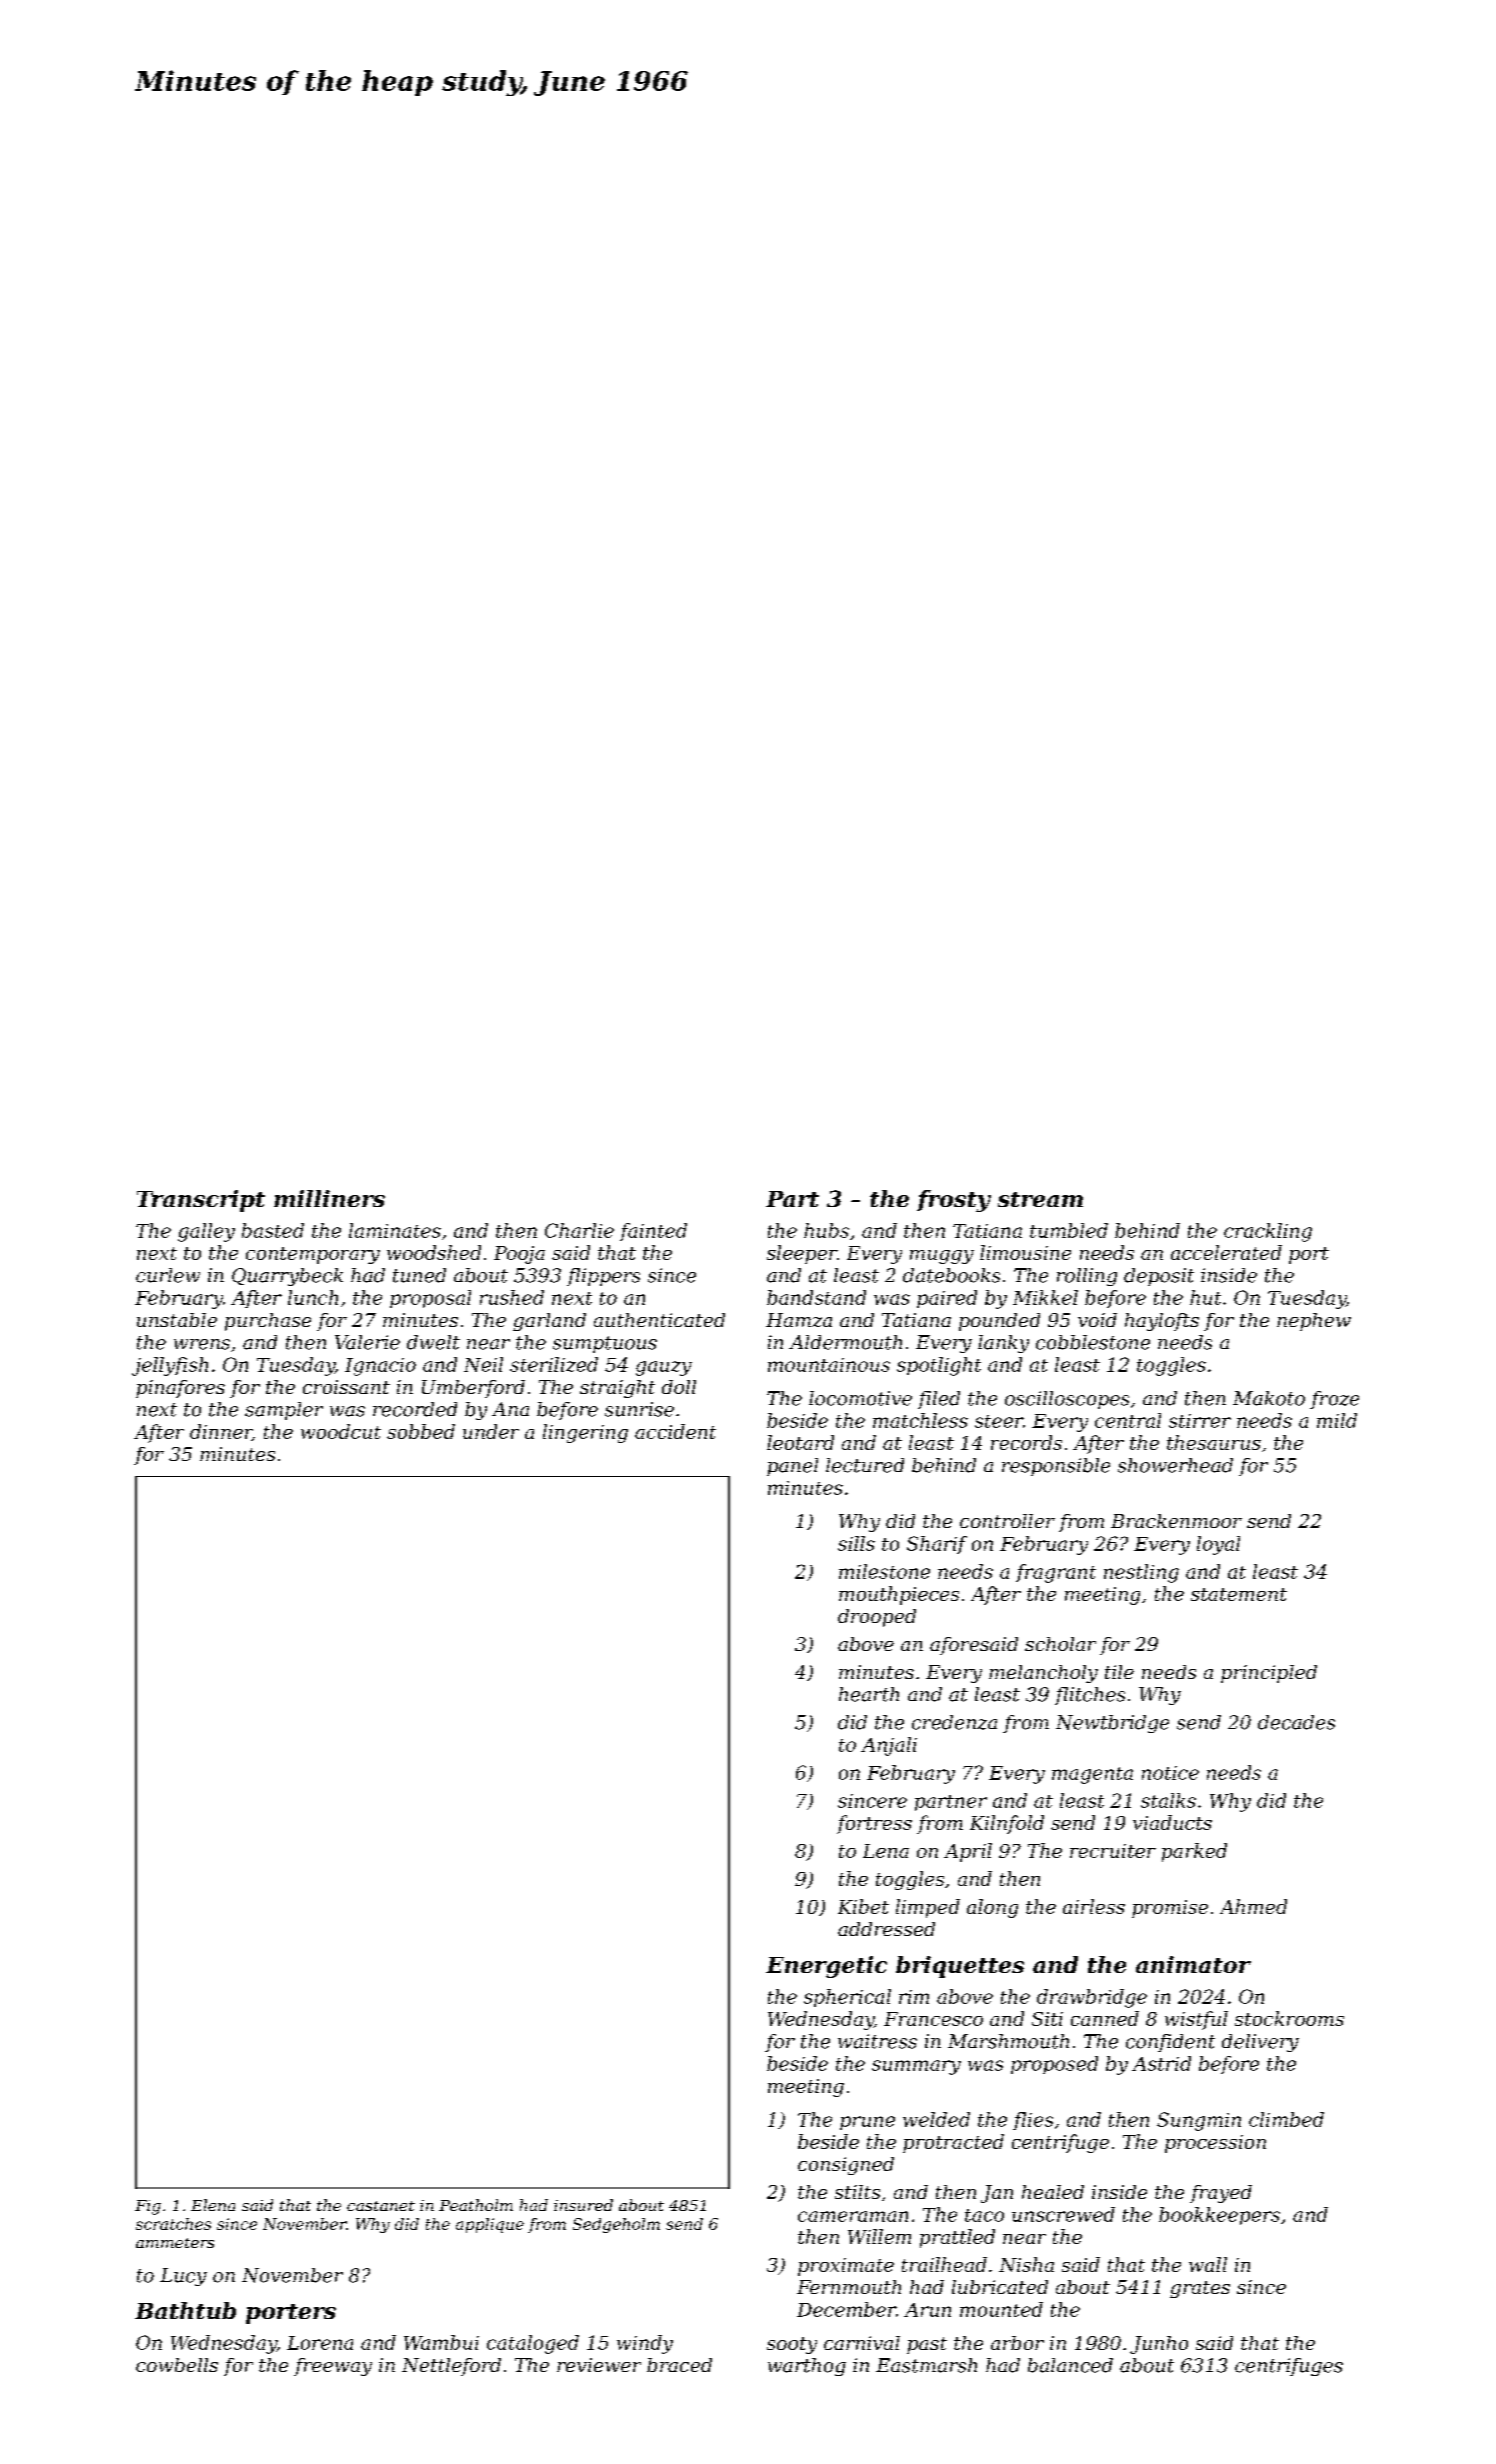  What do you see at coordinates (341, 1431) in the screenshot?
I see `woodcut` at bounding box center [341, 1431].
